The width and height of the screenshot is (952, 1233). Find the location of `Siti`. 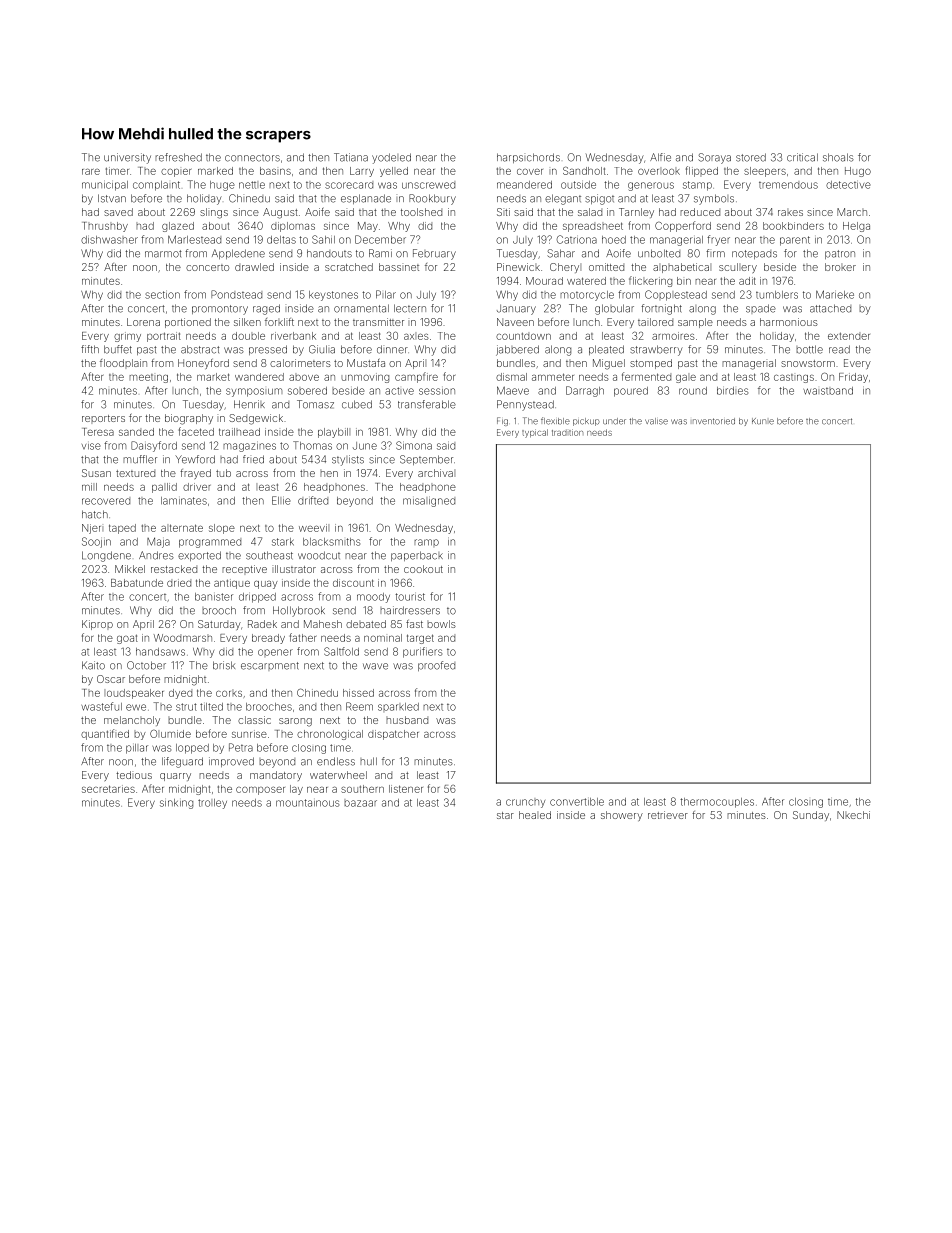

Siti is located at coordinates (503, 212).
